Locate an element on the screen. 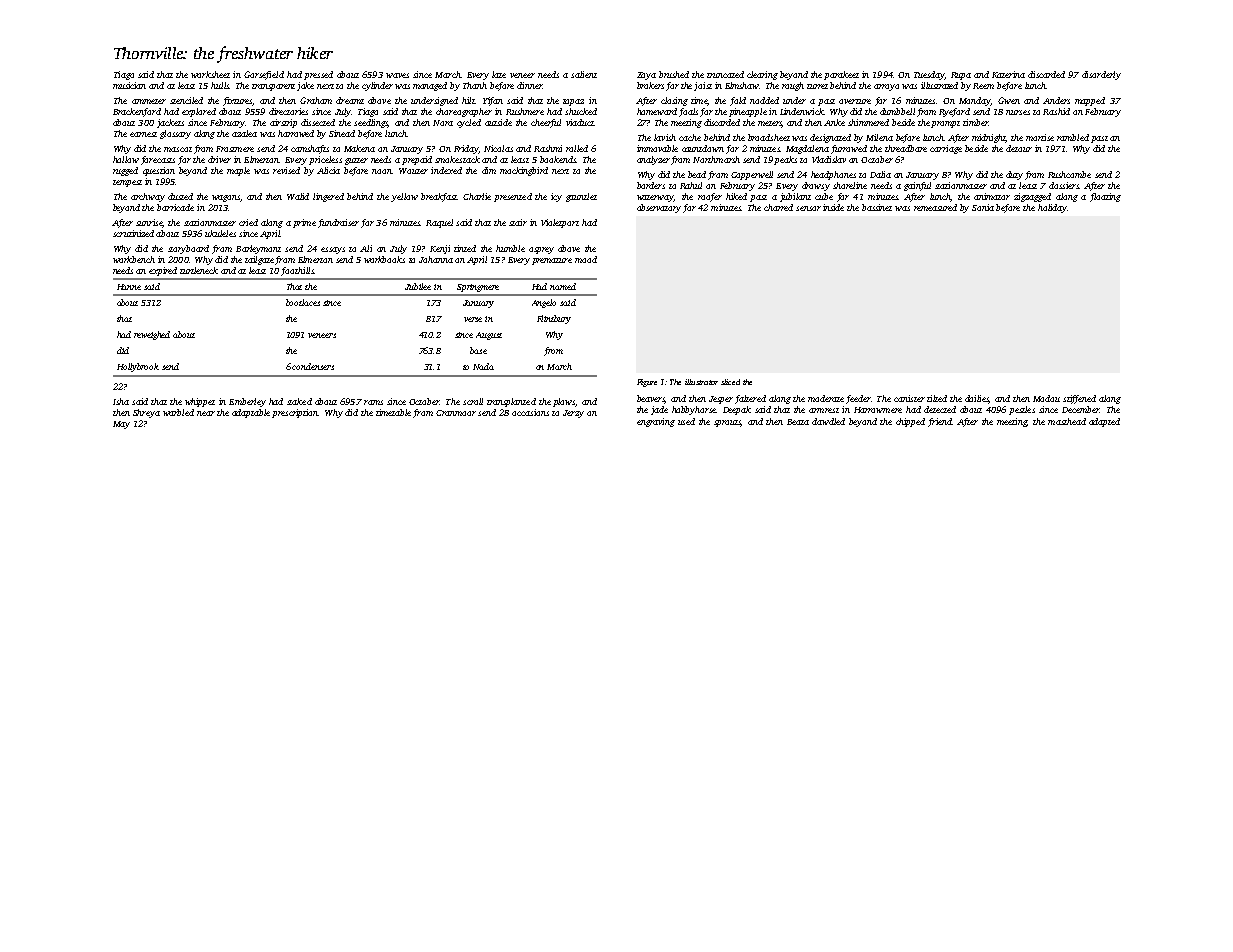  Katerina is located at coordinates (1008, 74).
